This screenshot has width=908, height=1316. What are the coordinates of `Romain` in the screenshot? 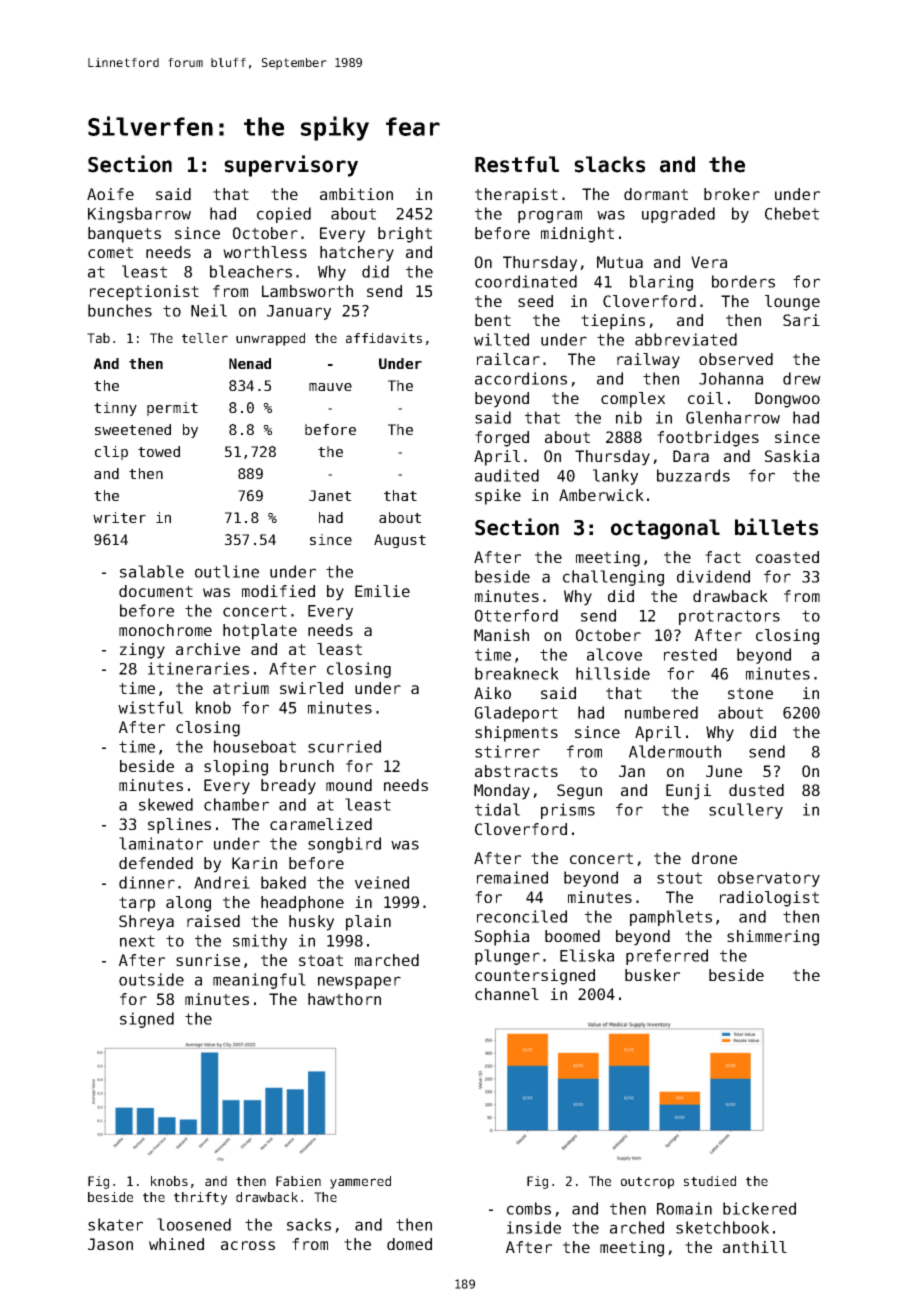 It's located at (684, 1208).
